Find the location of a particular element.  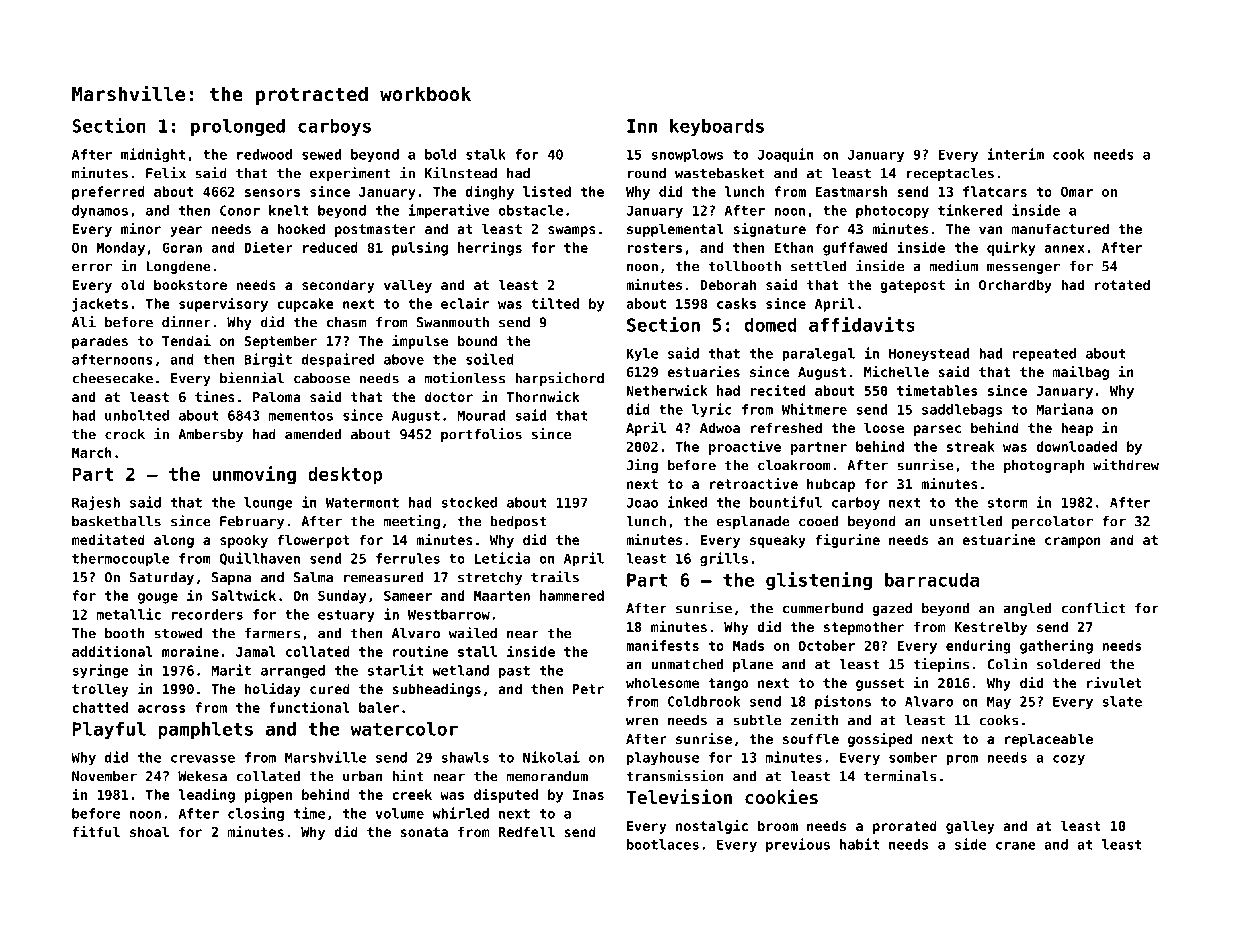

keyboards is located at coordinates (717, 127).
